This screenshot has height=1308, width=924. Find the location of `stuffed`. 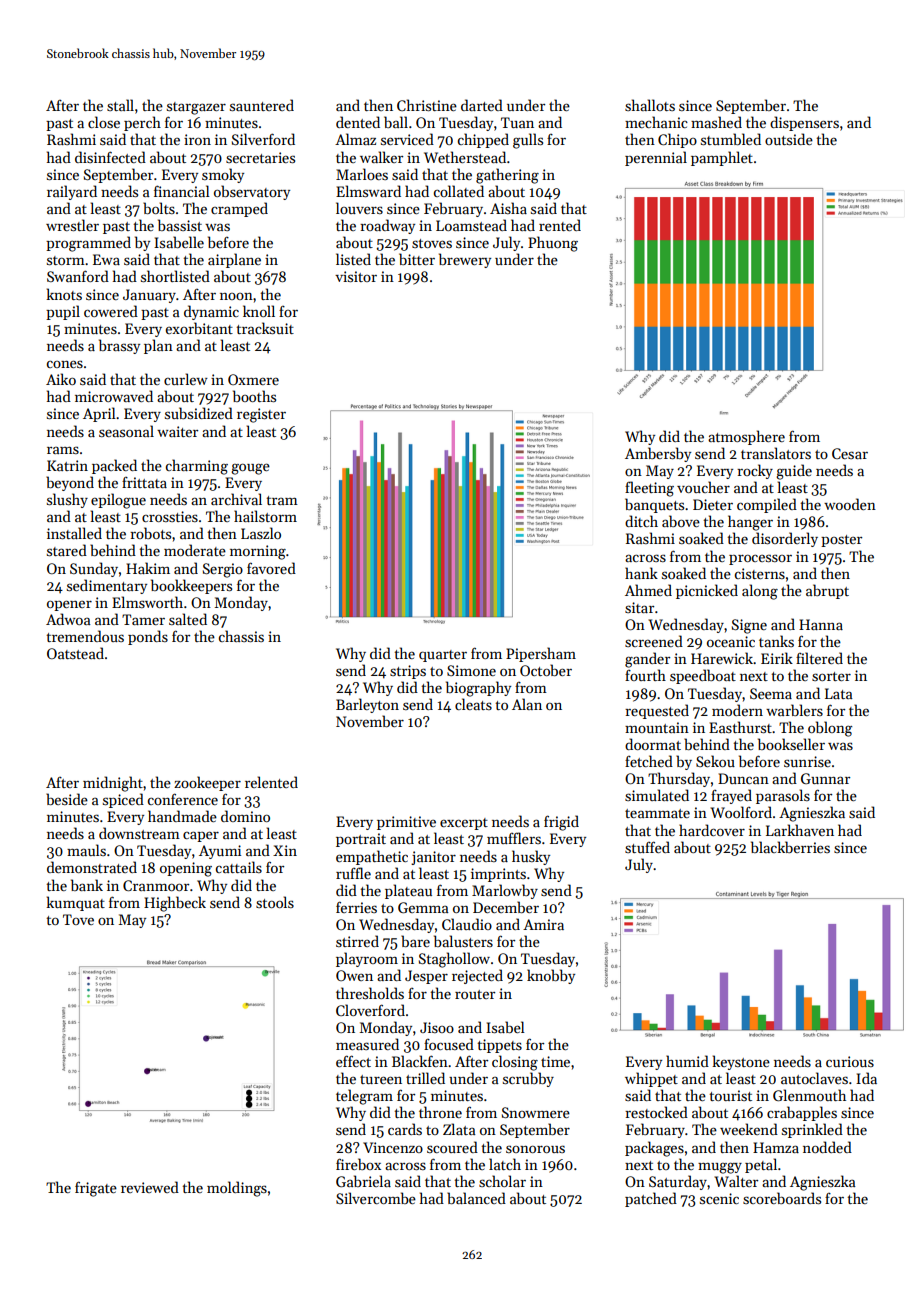

stuffed is located at coordinates (647, 847).
